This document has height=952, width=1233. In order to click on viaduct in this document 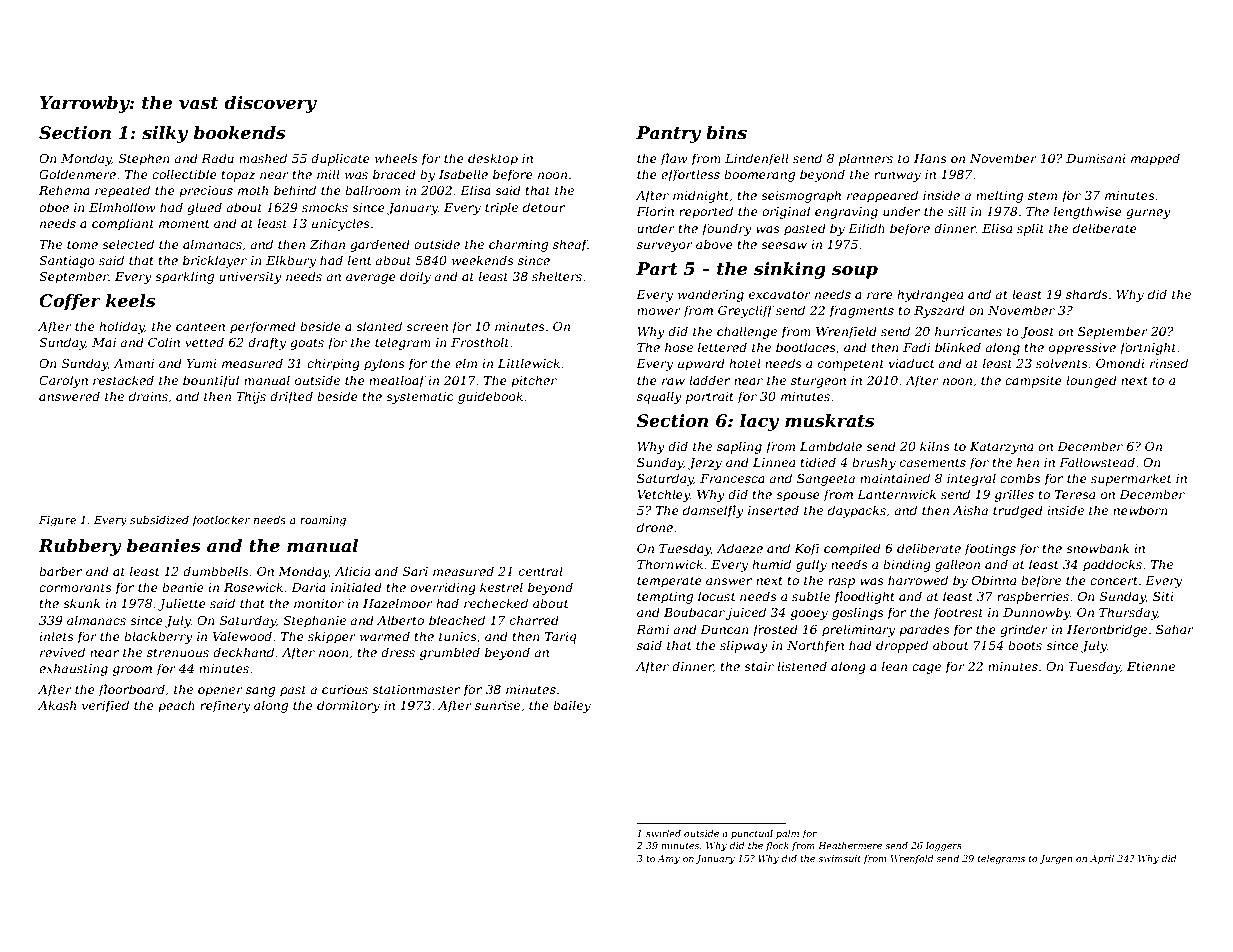, I will do `click(912, 363)`.
